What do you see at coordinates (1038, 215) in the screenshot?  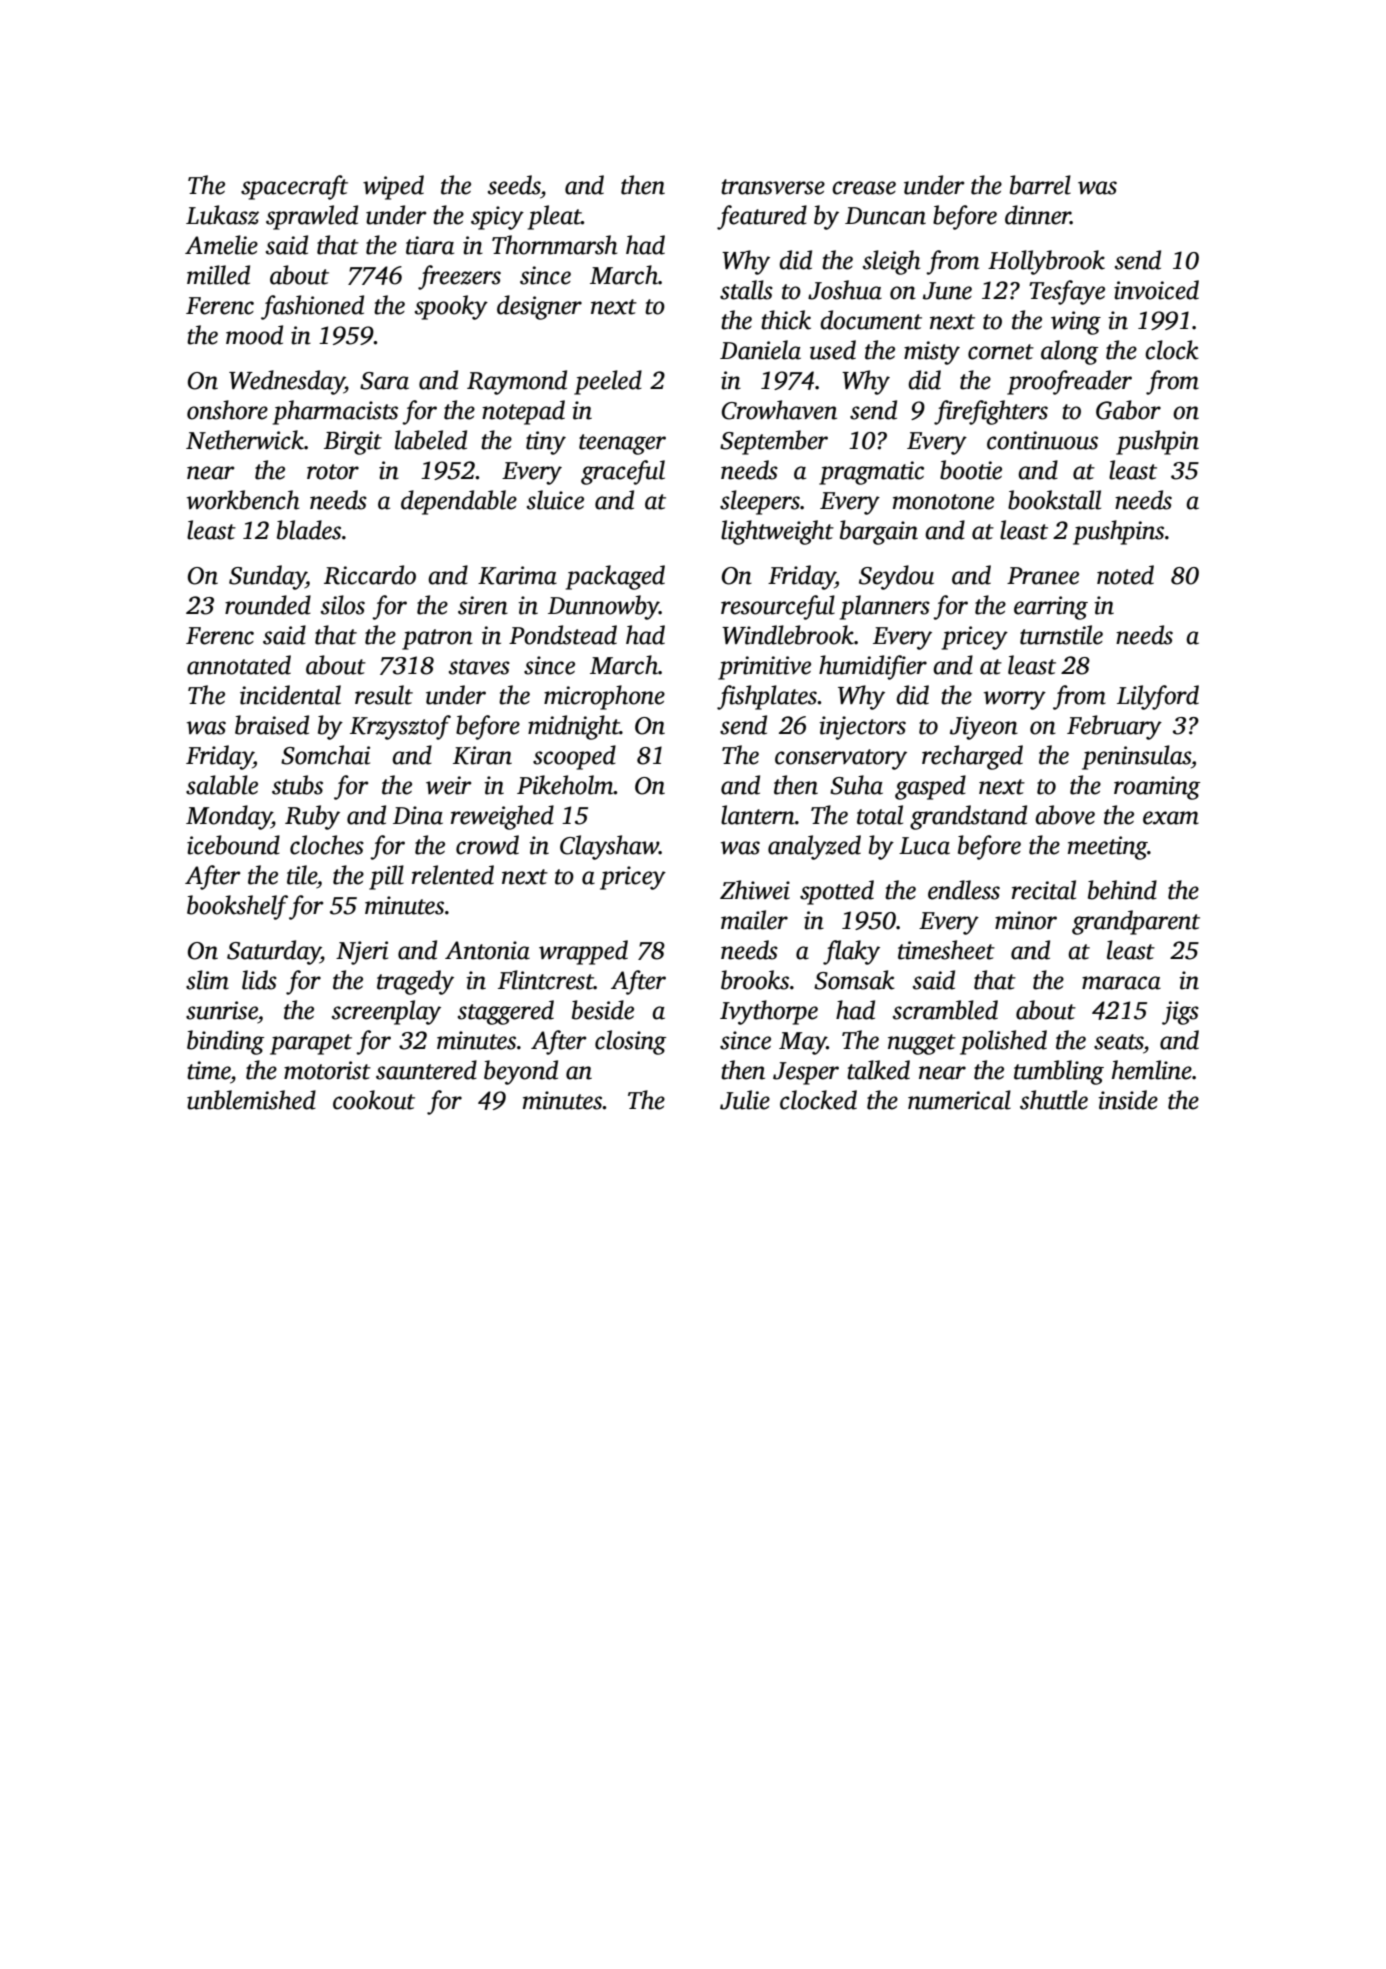 I see `dinner` at bounding box center [1038, 215].
